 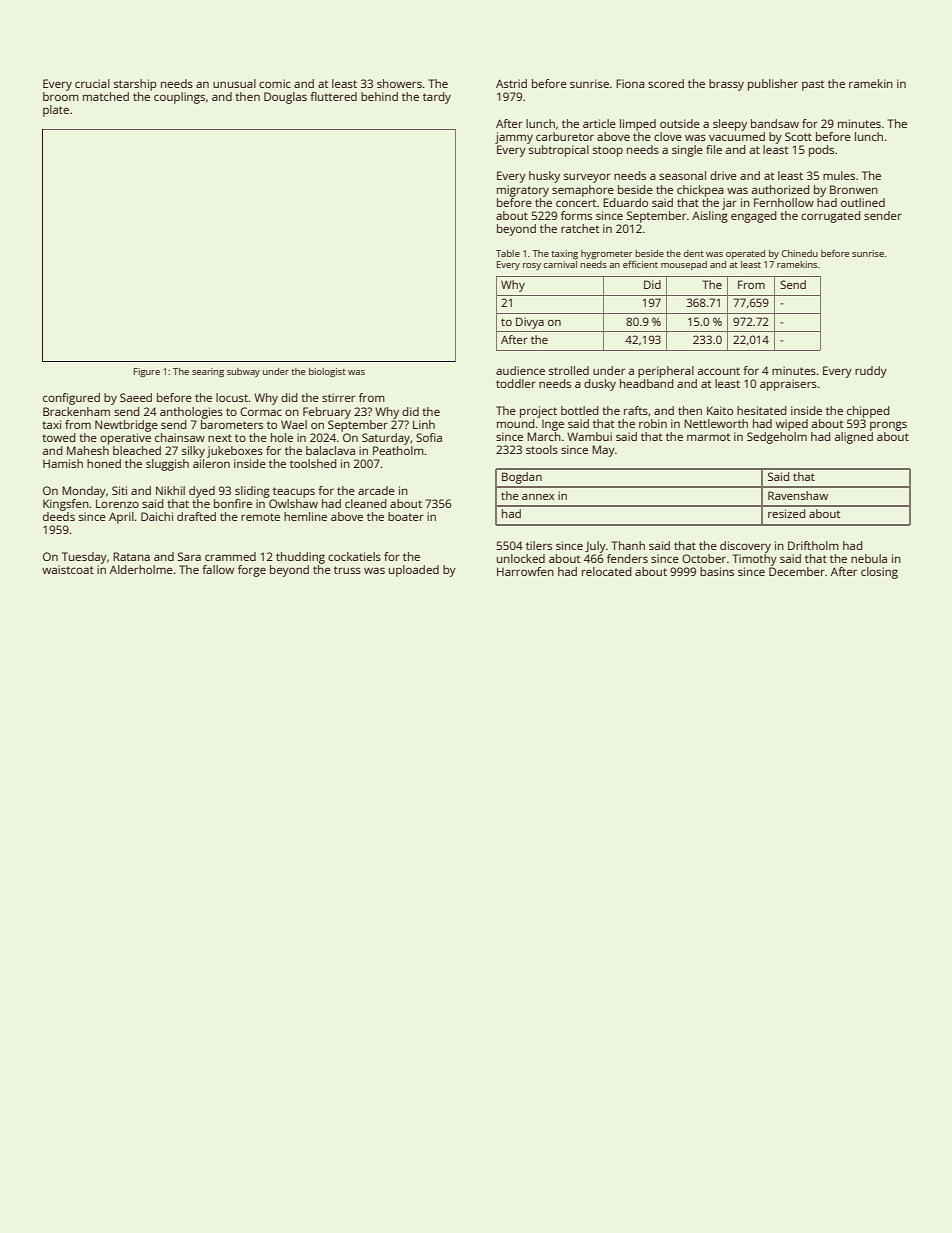 What do you see at coordinates (666, 83) in the screenshot?
I see `scored` at bounding box center [666, 83].
